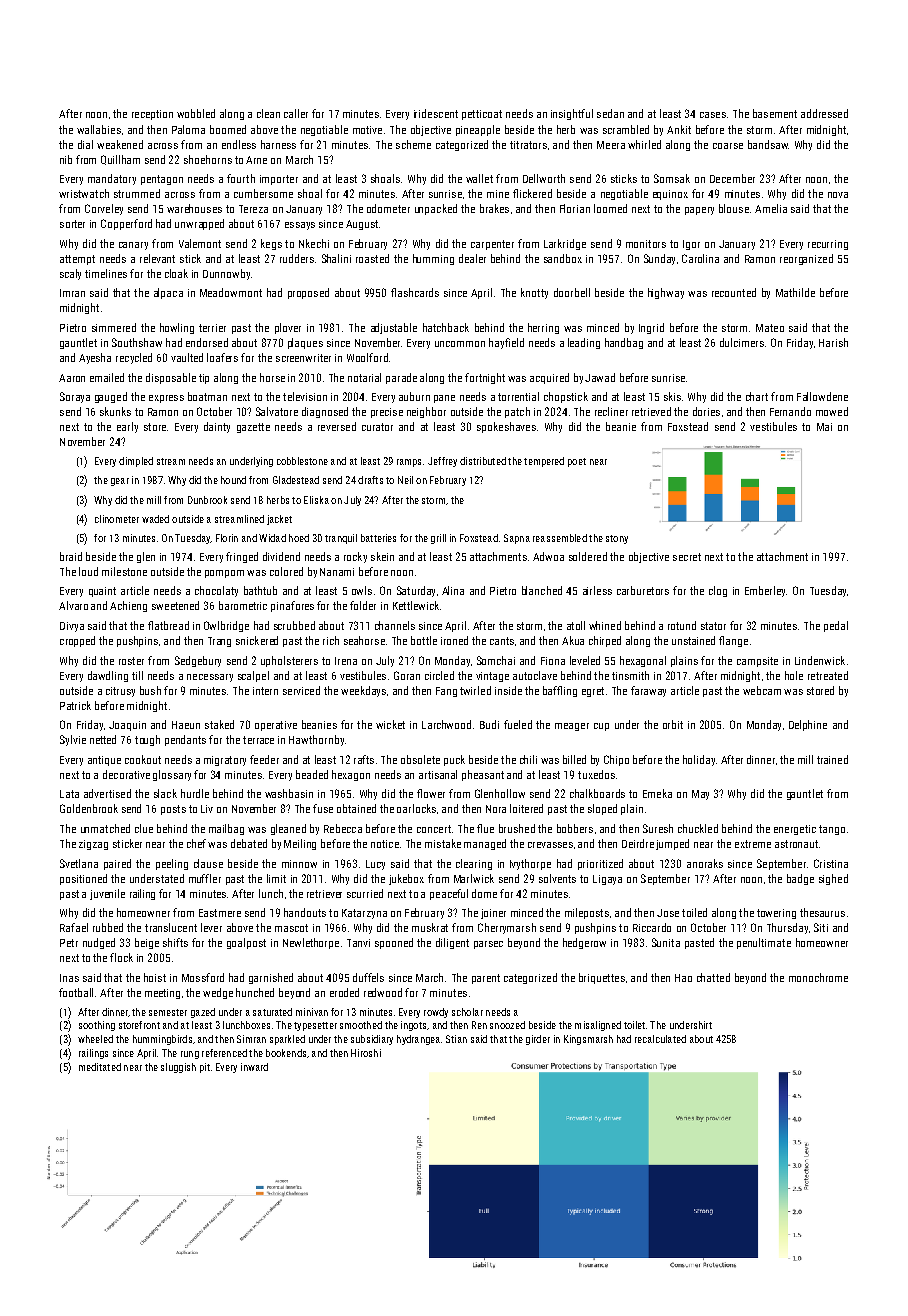  Describe the element at coordinates (795, 292) in the screenshot. I see `Mathilde` at that location.
